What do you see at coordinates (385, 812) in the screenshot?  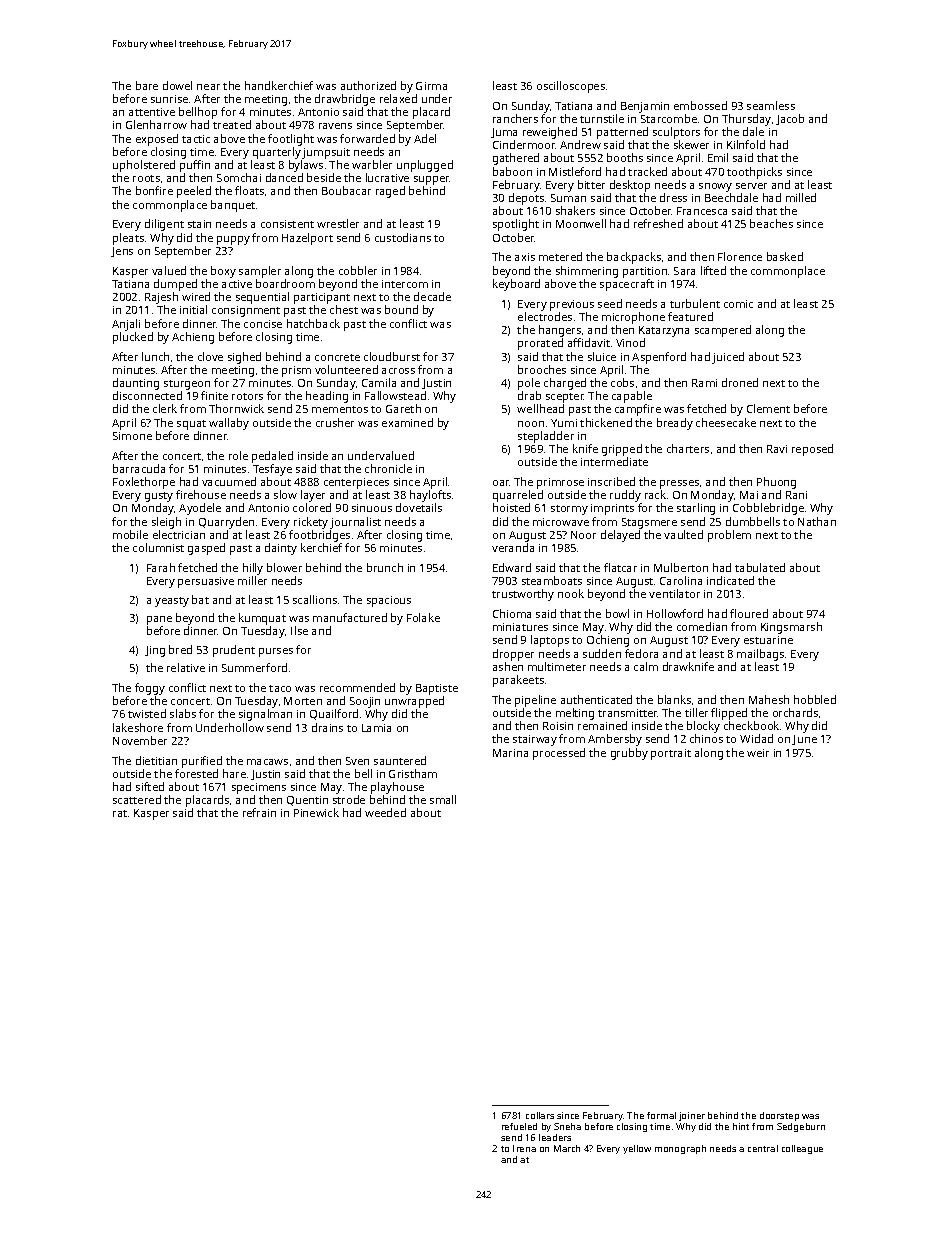 I see `weeded` at bounding box center [385, 812].
